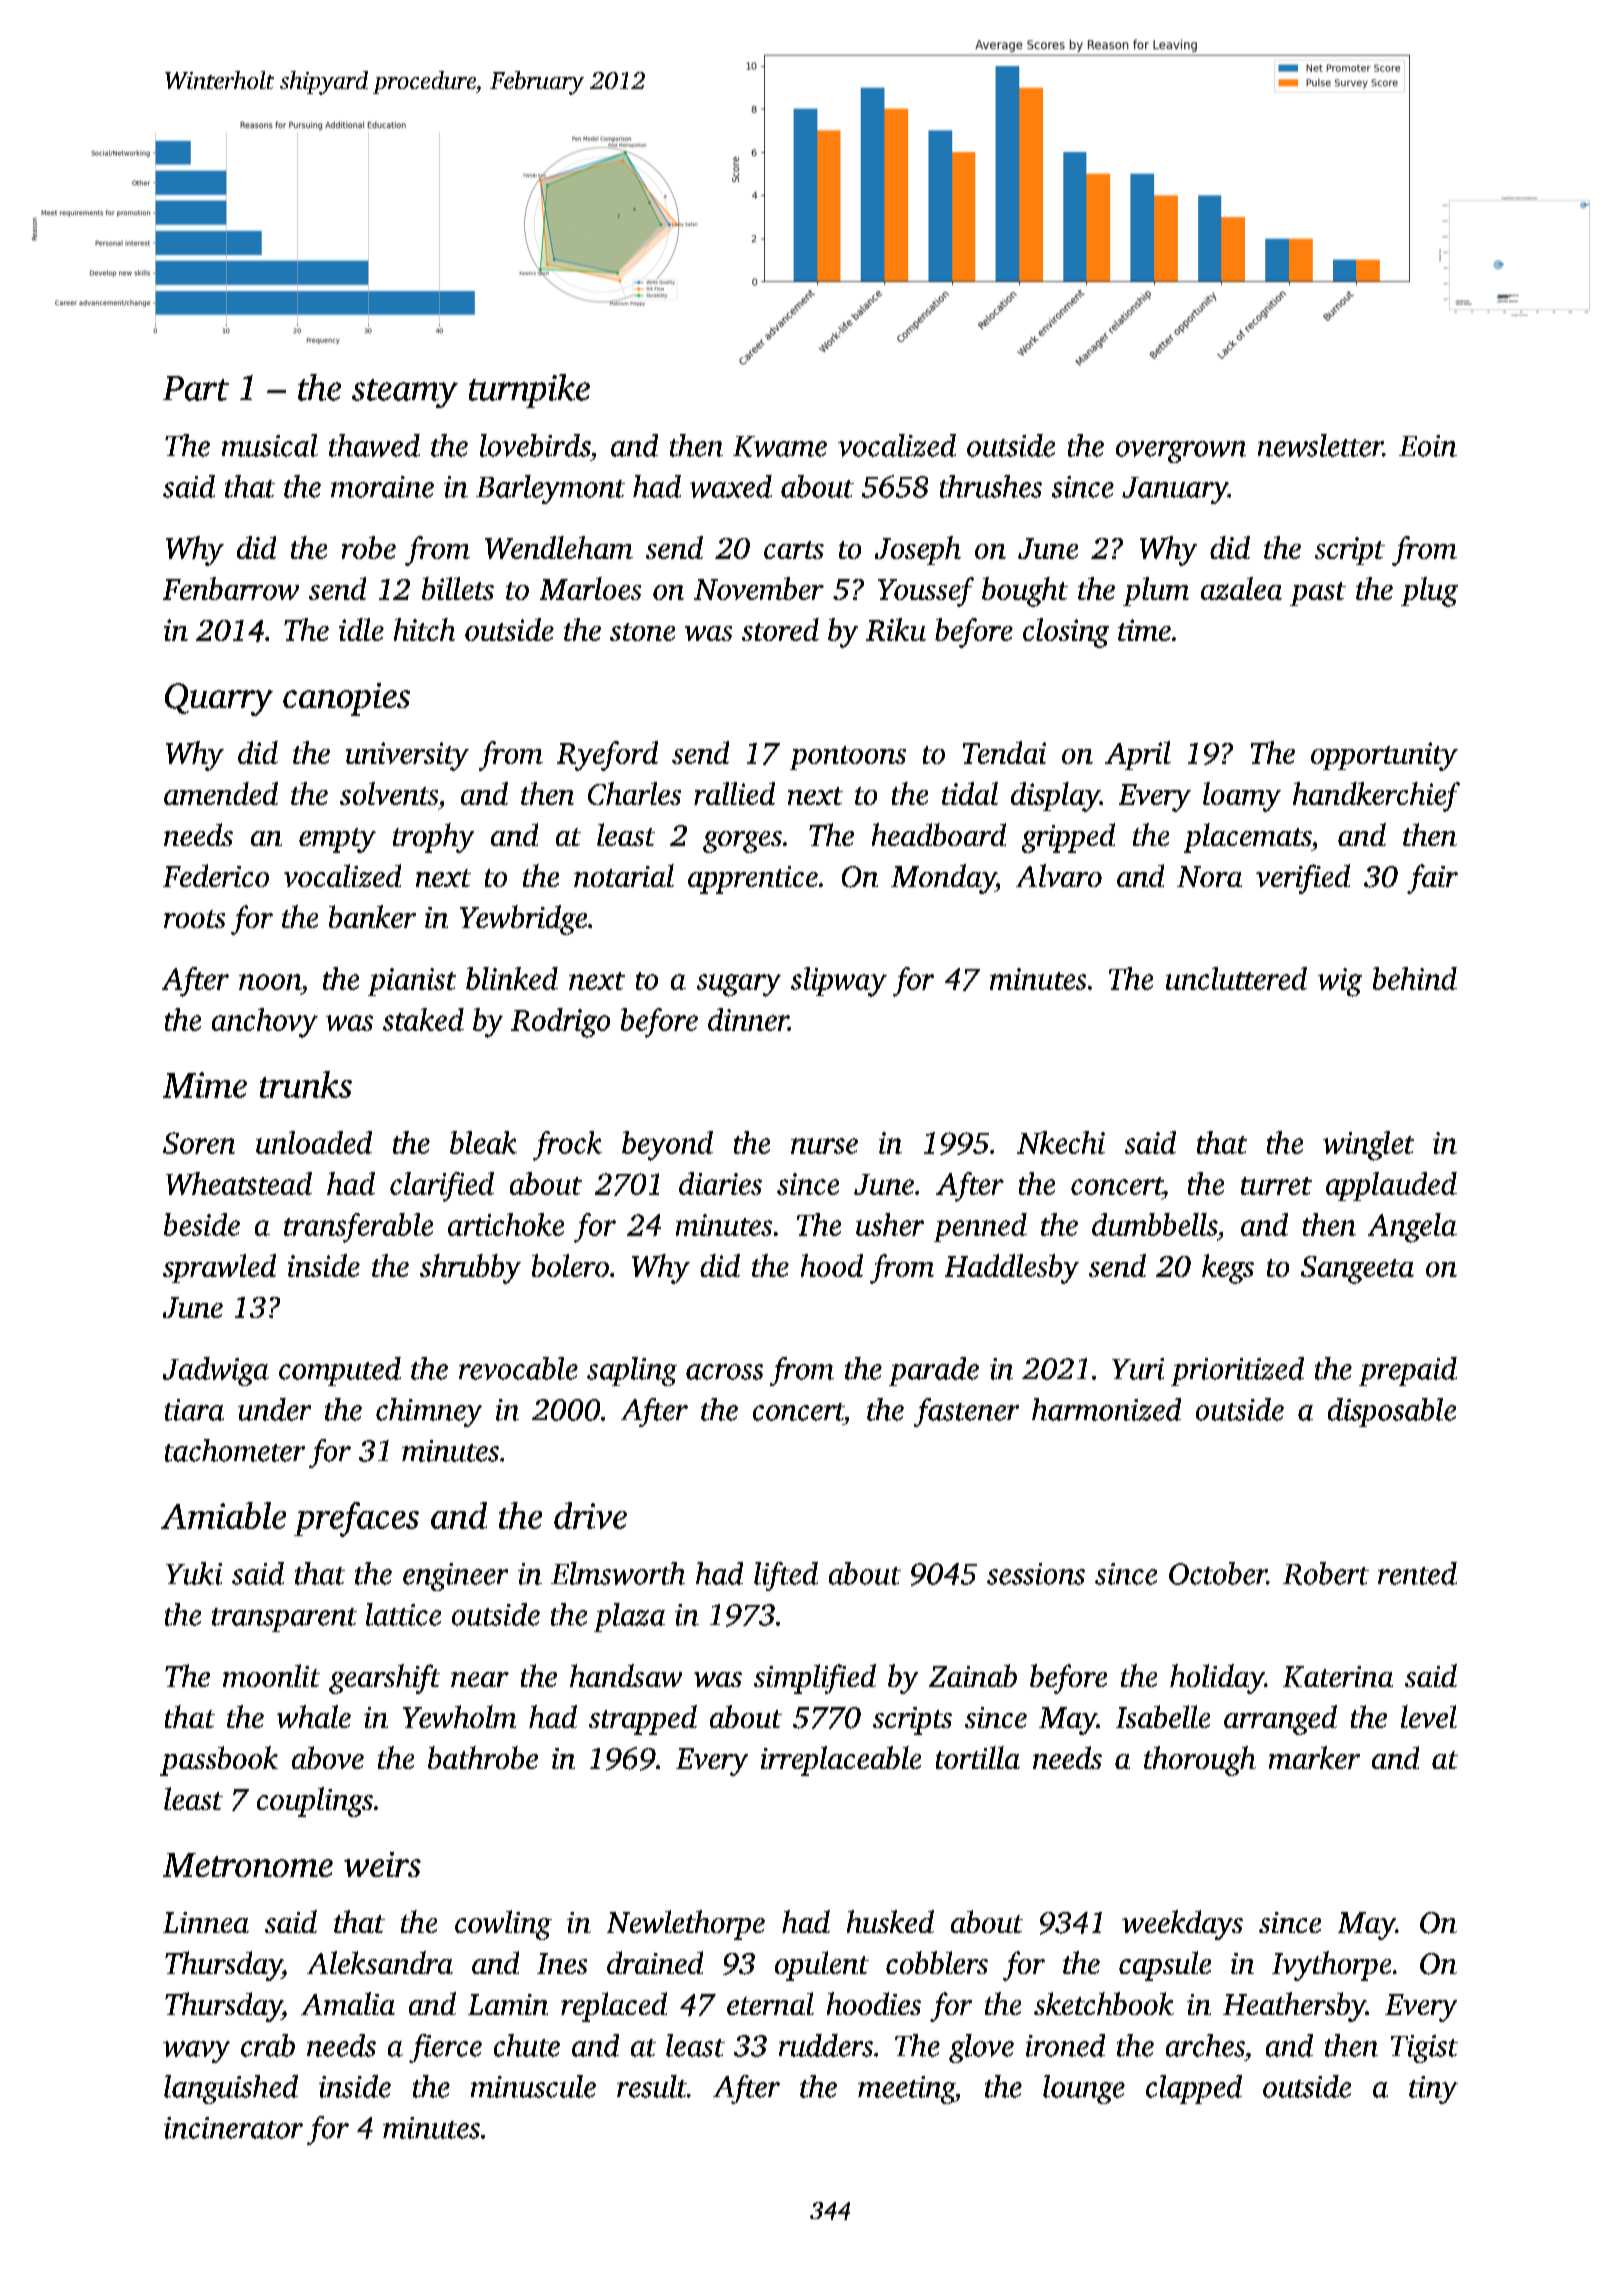  I want to click on clapped, so click(1194, 2089).
